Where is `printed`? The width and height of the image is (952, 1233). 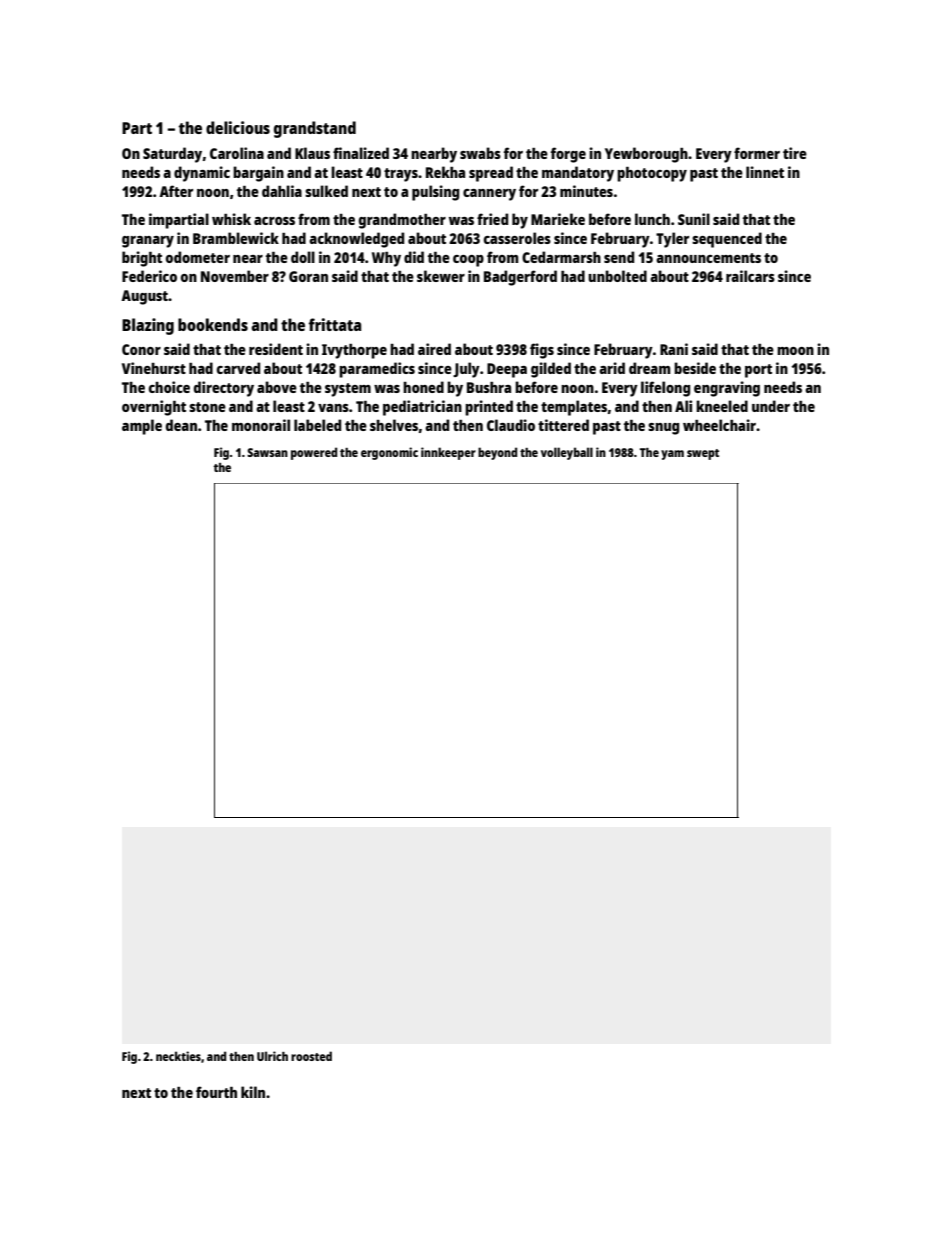 printed is located at coordinates (489, 408).
